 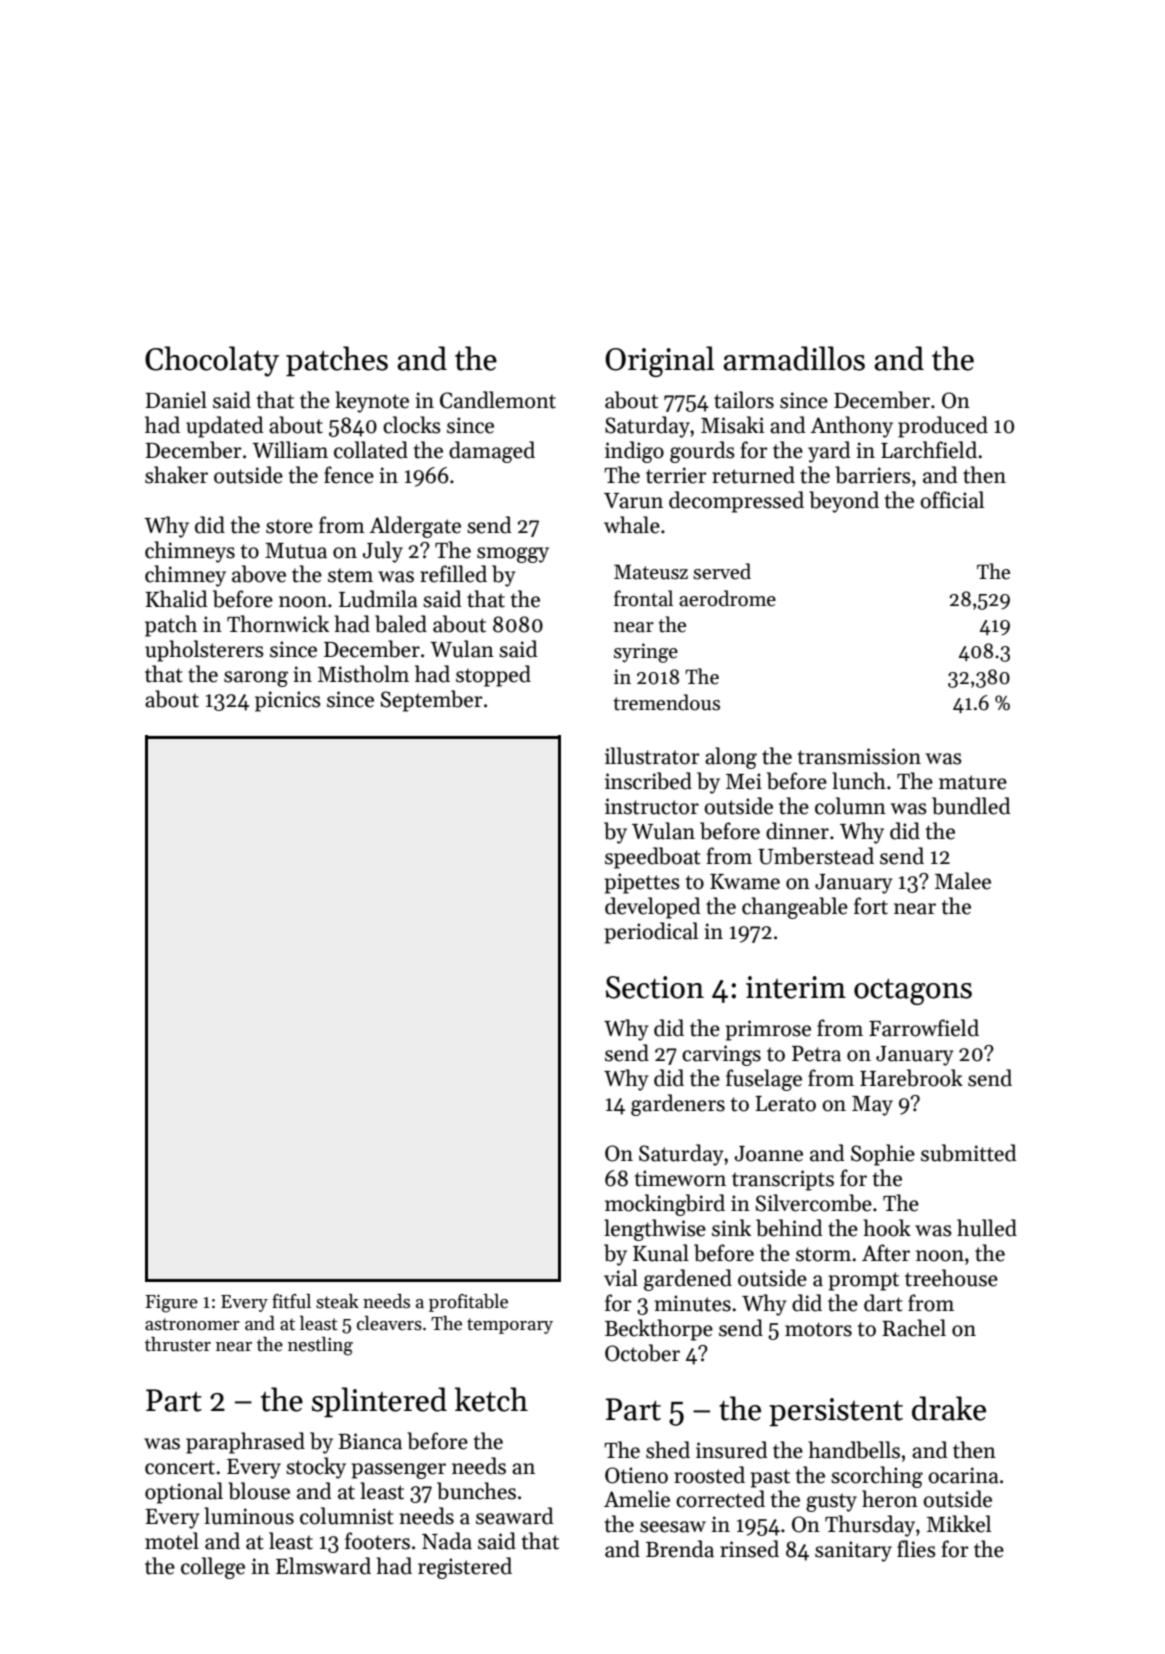 What do you see at coordinates (363, 674) in the screenshot?
I see `Mistholm` at bounding box center [363, 674].
